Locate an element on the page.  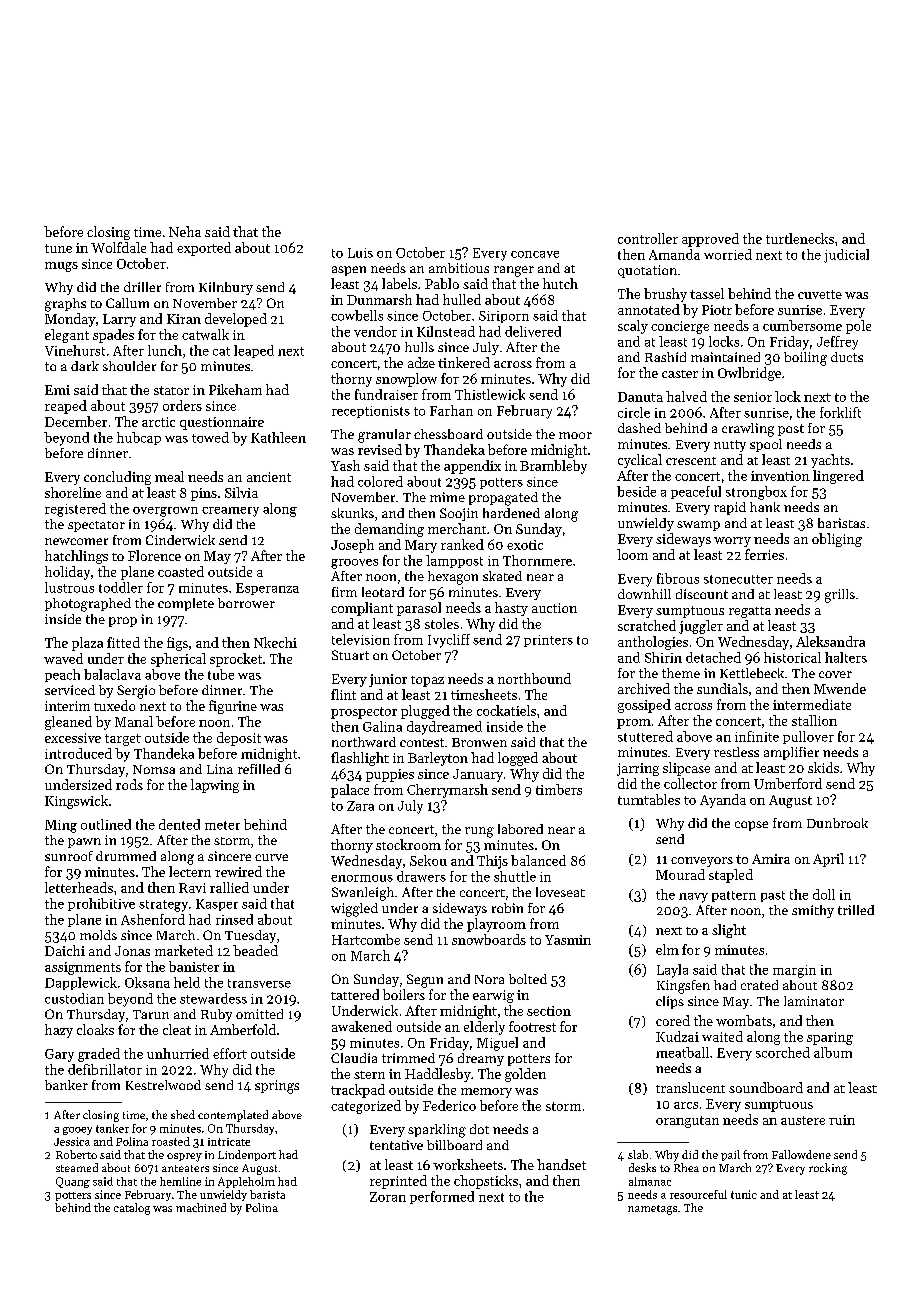
machined is located at coordinates (201, 1207).
